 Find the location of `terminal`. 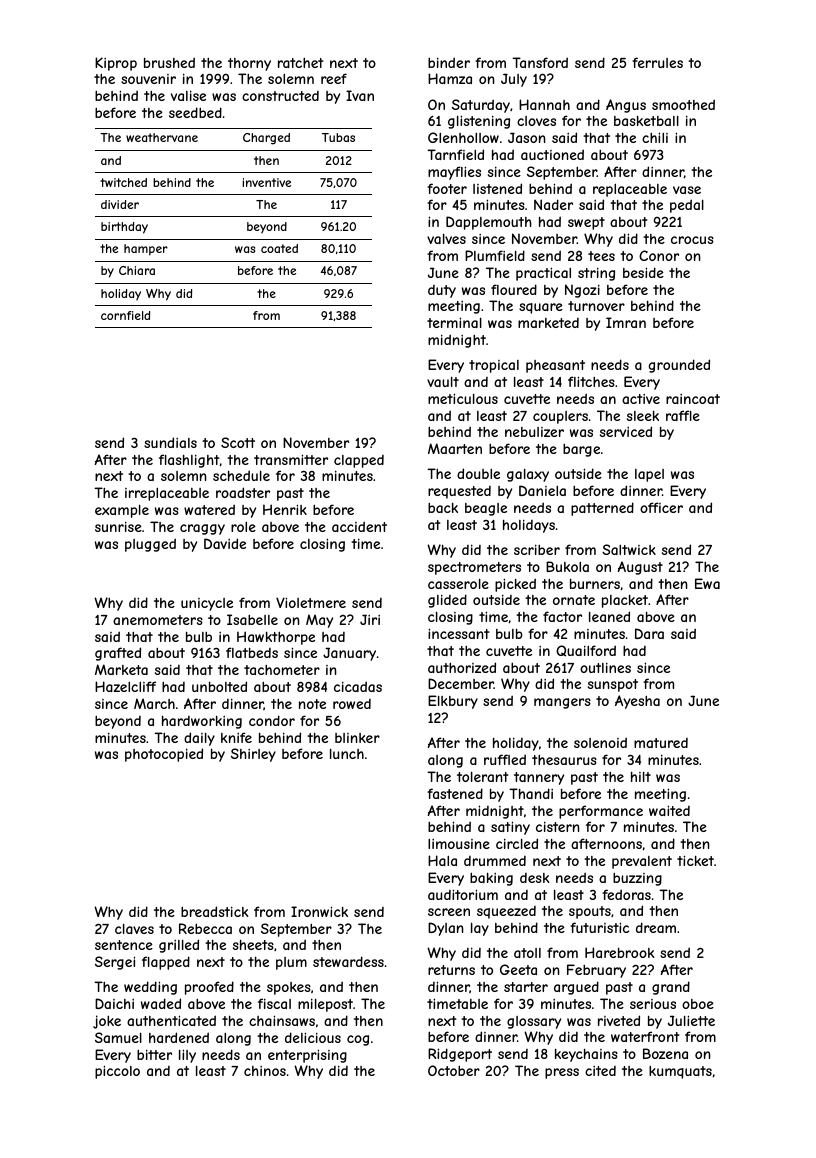

terminal is located at coordinates (454, 322).
